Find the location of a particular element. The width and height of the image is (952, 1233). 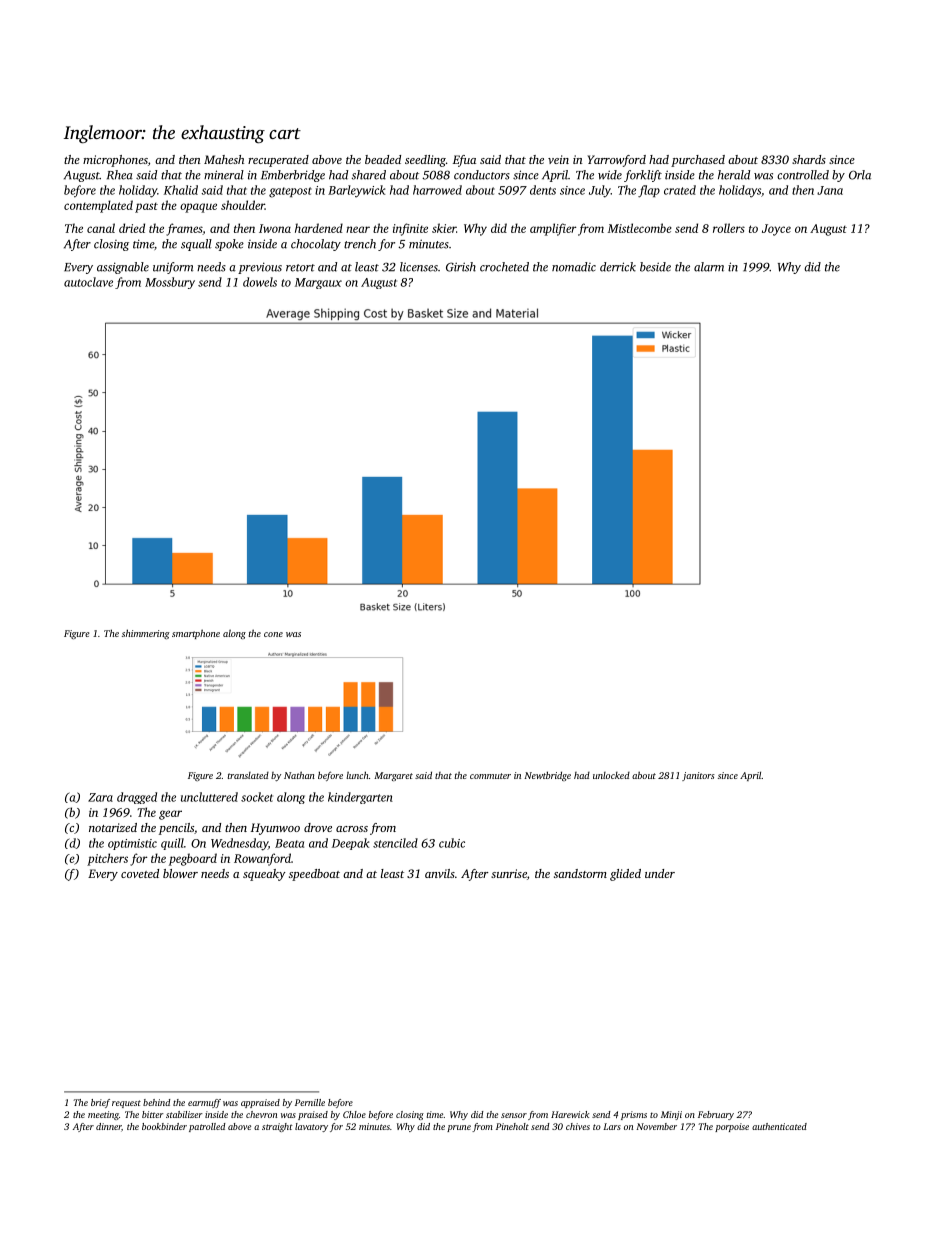

under is located at coordinates (660, 873).
